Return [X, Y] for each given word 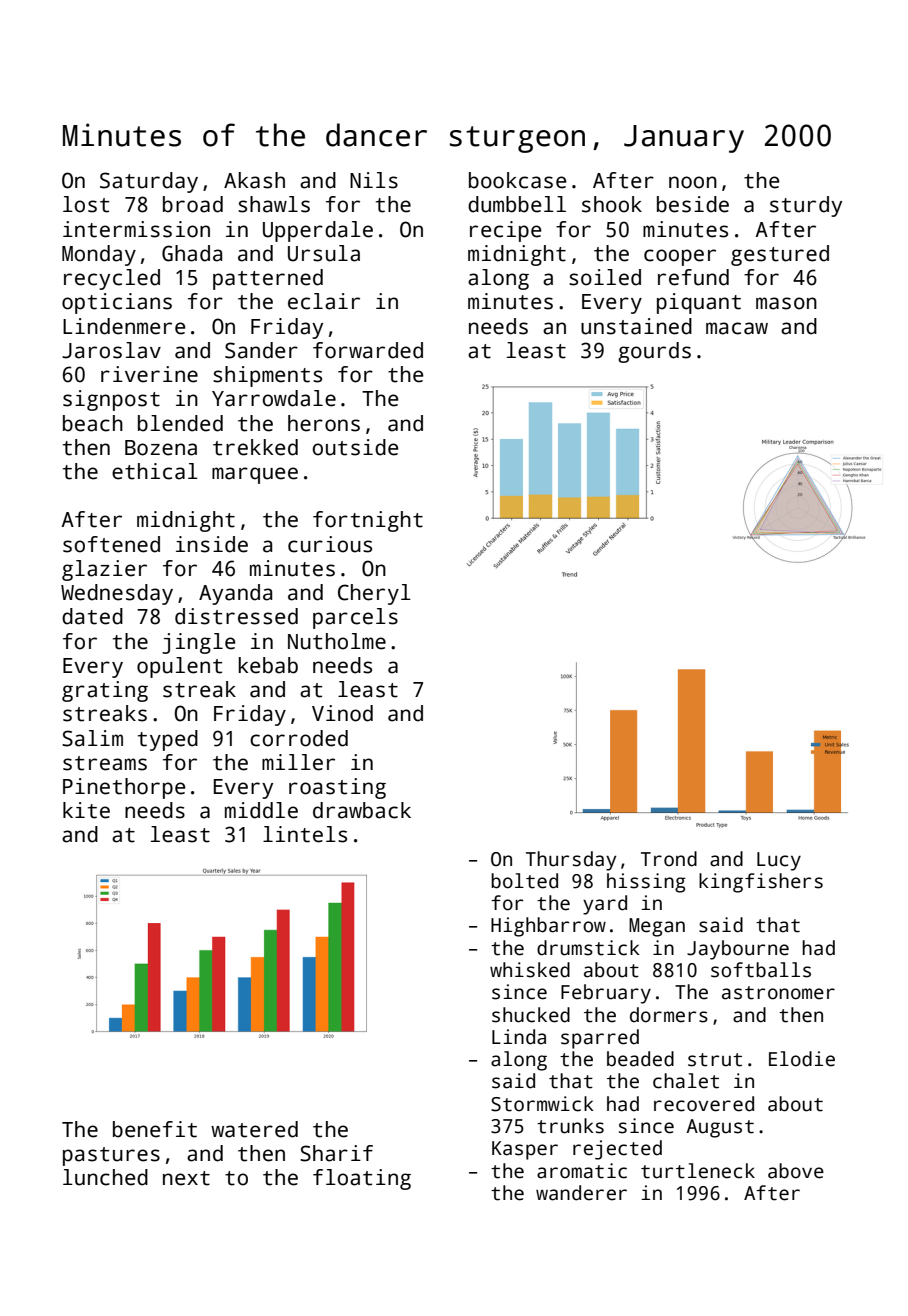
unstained [636, 326]
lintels [305, 834]
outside [355, 447]
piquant [699, 303]
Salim [92, 738]
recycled [112, 279]
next [186, 1178]
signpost [111, 400]
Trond [669, 859]
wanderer [581, 1193]
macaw [737, 328]
